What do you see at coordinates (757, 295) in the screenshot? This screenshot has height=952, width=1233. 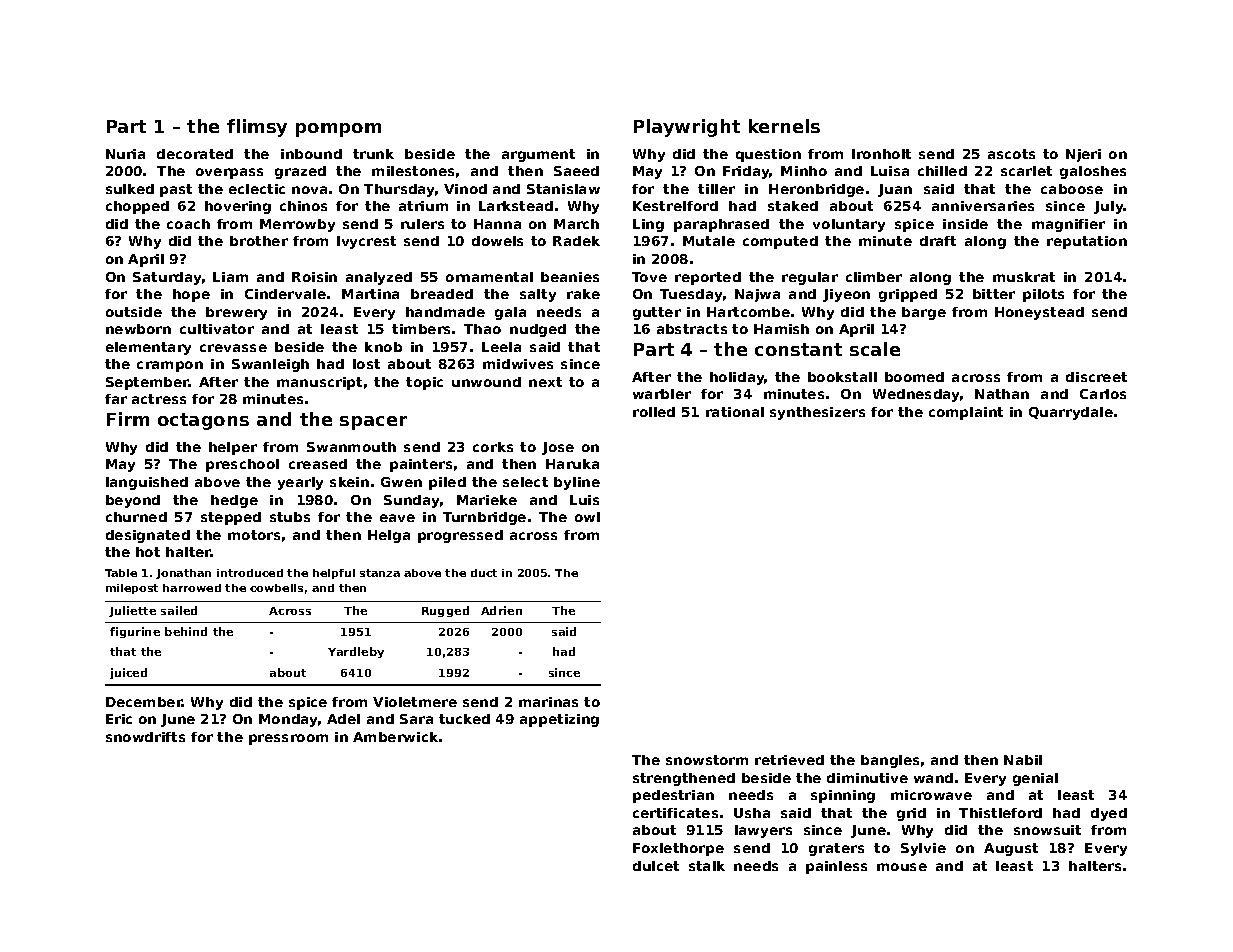 I see `Najwa` at bounding box center [757, 295].
